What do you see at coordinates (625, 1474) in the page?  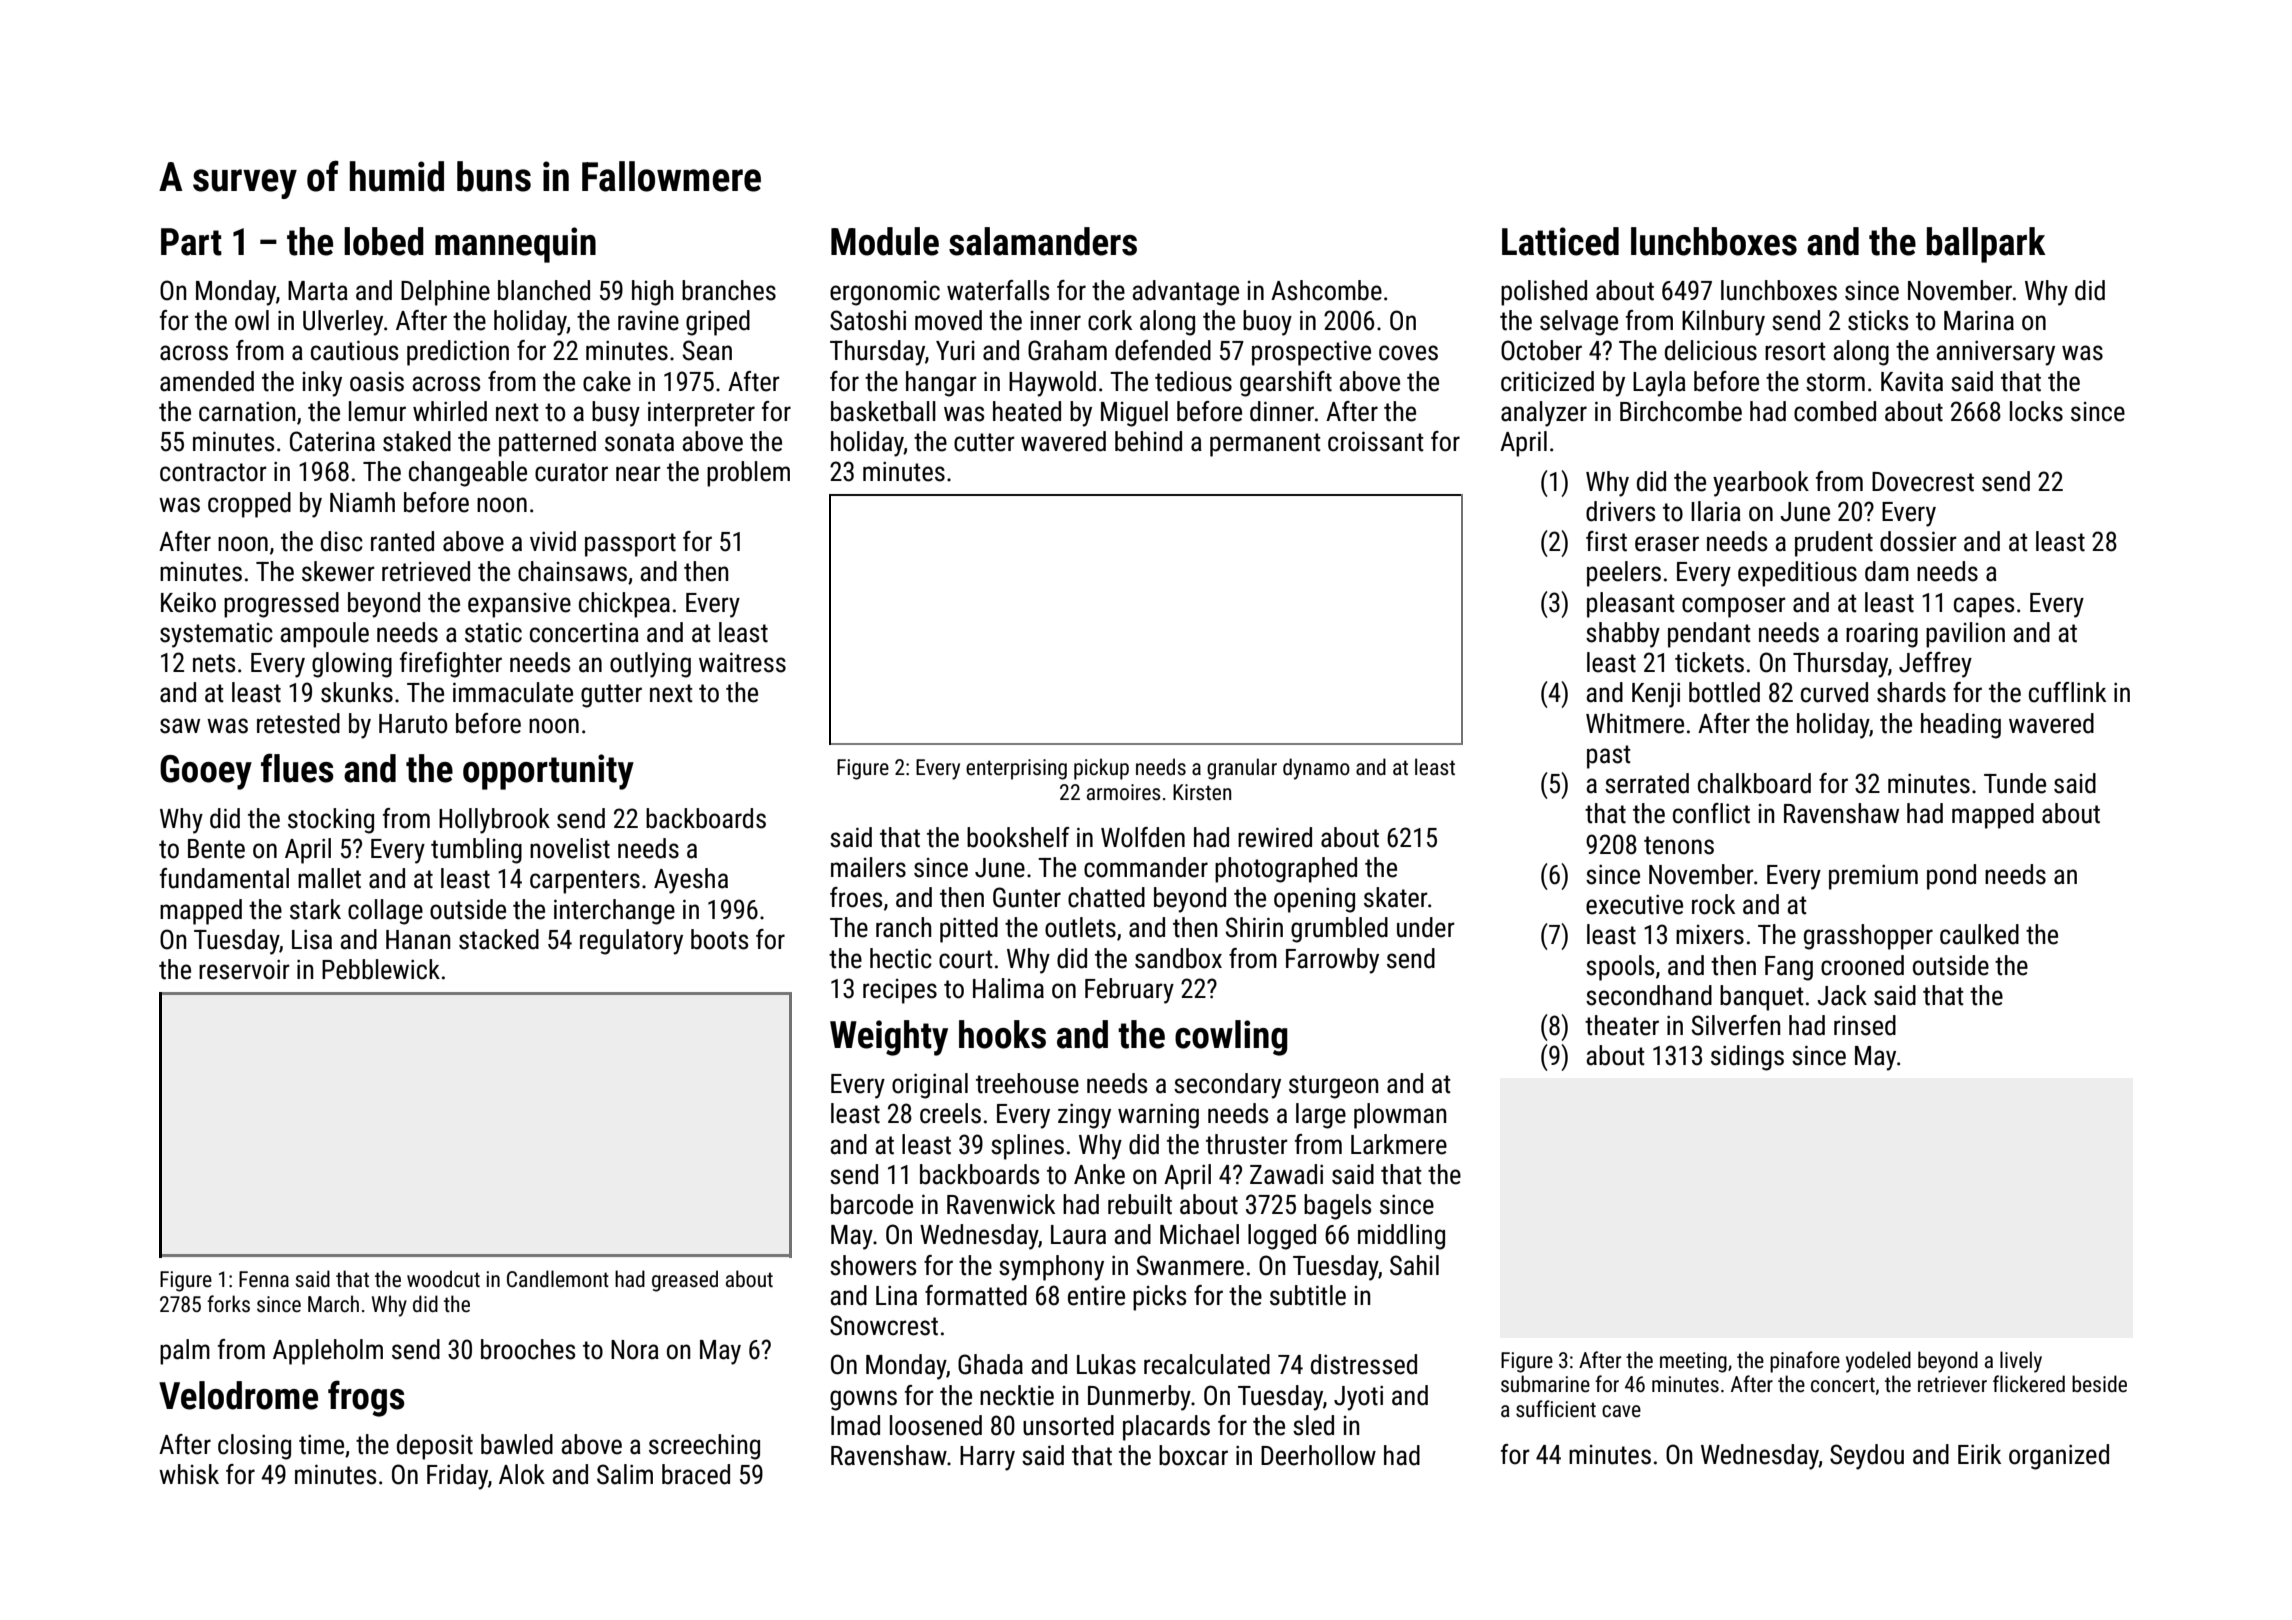 I see `Salim` at bounding box center [625, 1474].
